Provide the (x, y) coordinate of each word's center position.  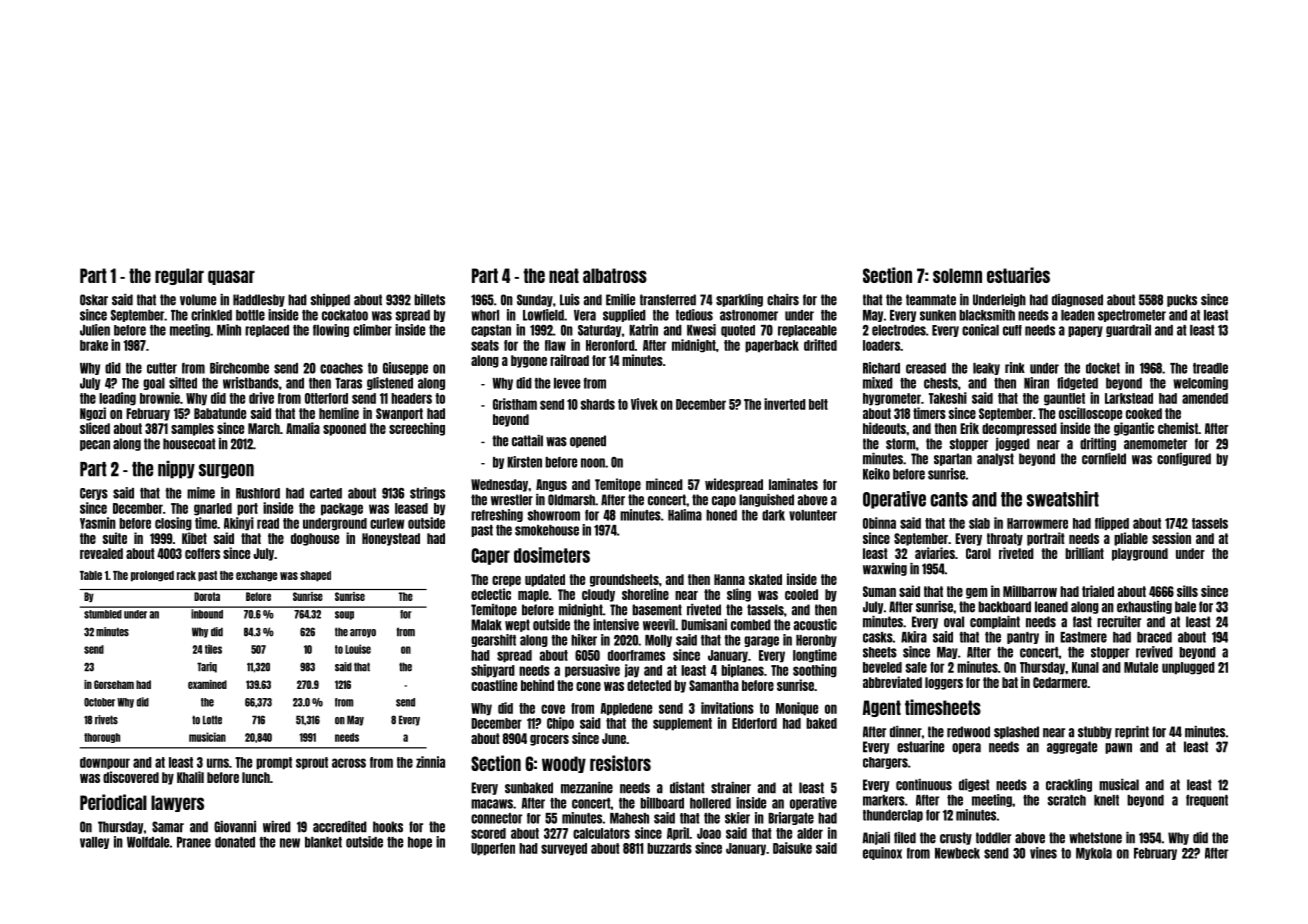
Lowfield (543, 315)
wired (277, 827)
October (99, 702)
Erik (969, 428)
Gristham (515, 404)
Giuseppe (405, 368)
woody (564, 764)
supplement (682, 724)
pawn (1118, 748)
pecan (95, 445)
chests (941, 383)
